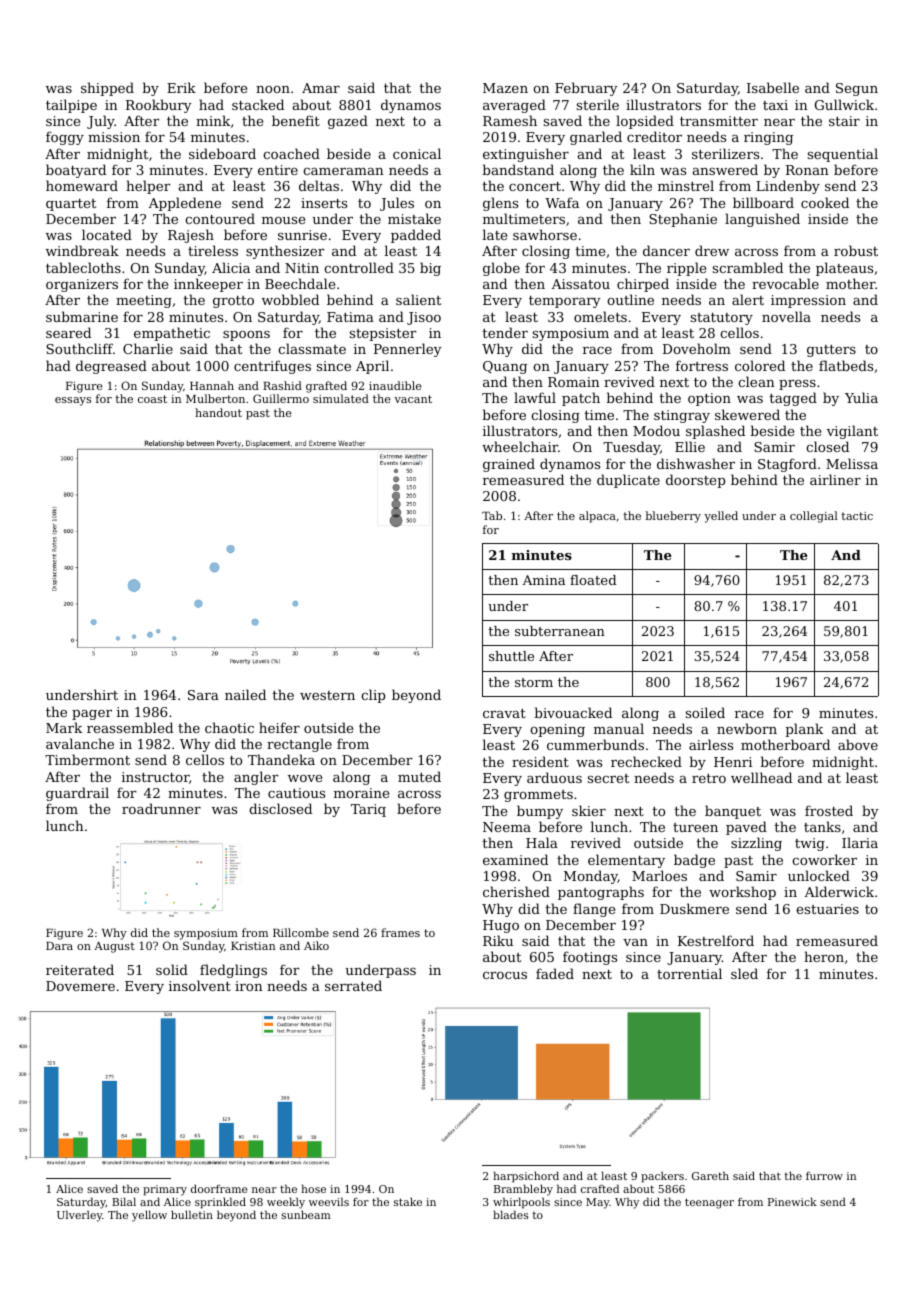  I want to click on cooked, so click(825, 202).
